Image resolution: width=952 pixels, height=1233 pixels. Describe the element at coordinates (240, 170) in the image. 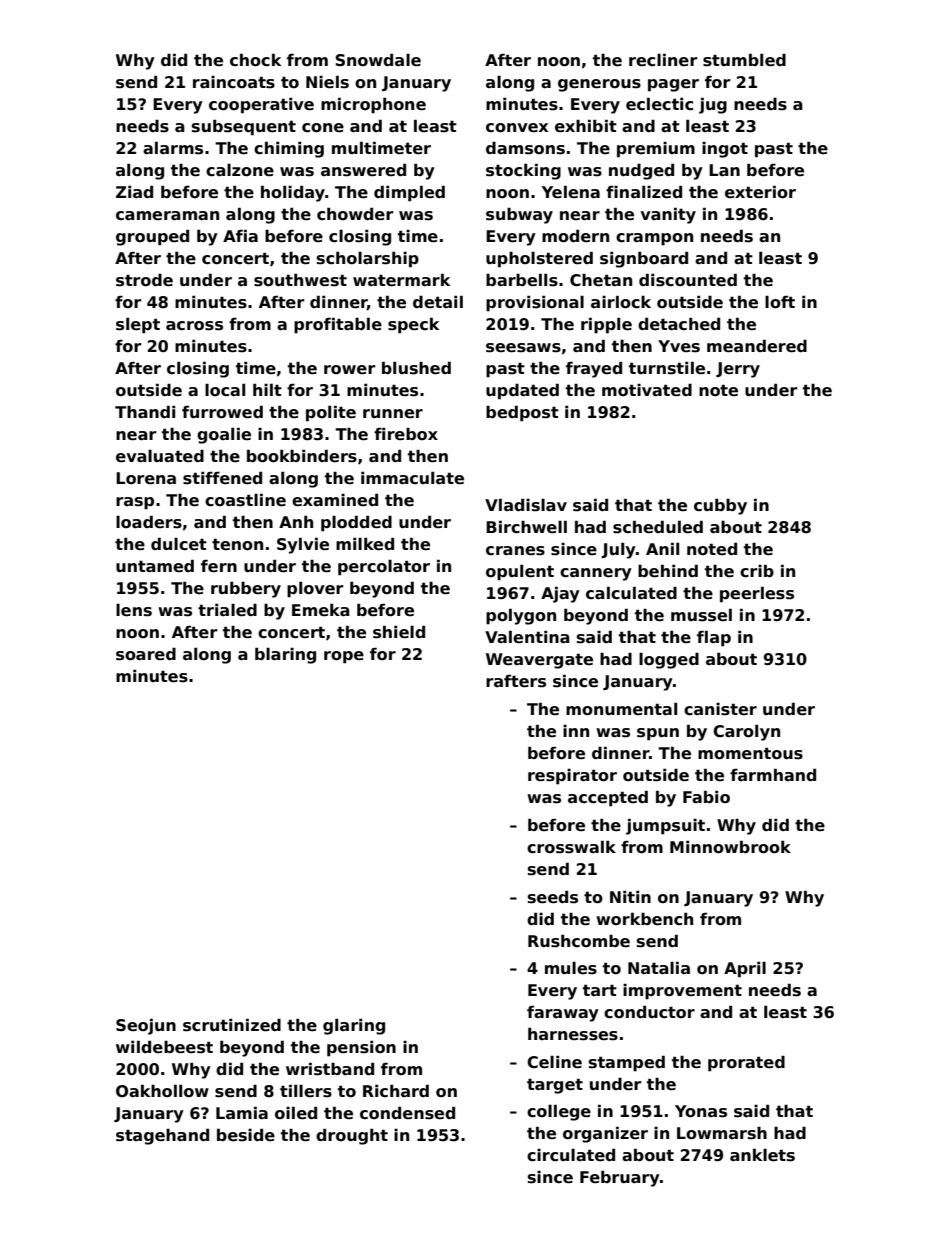

I see `calzone` at that location.
